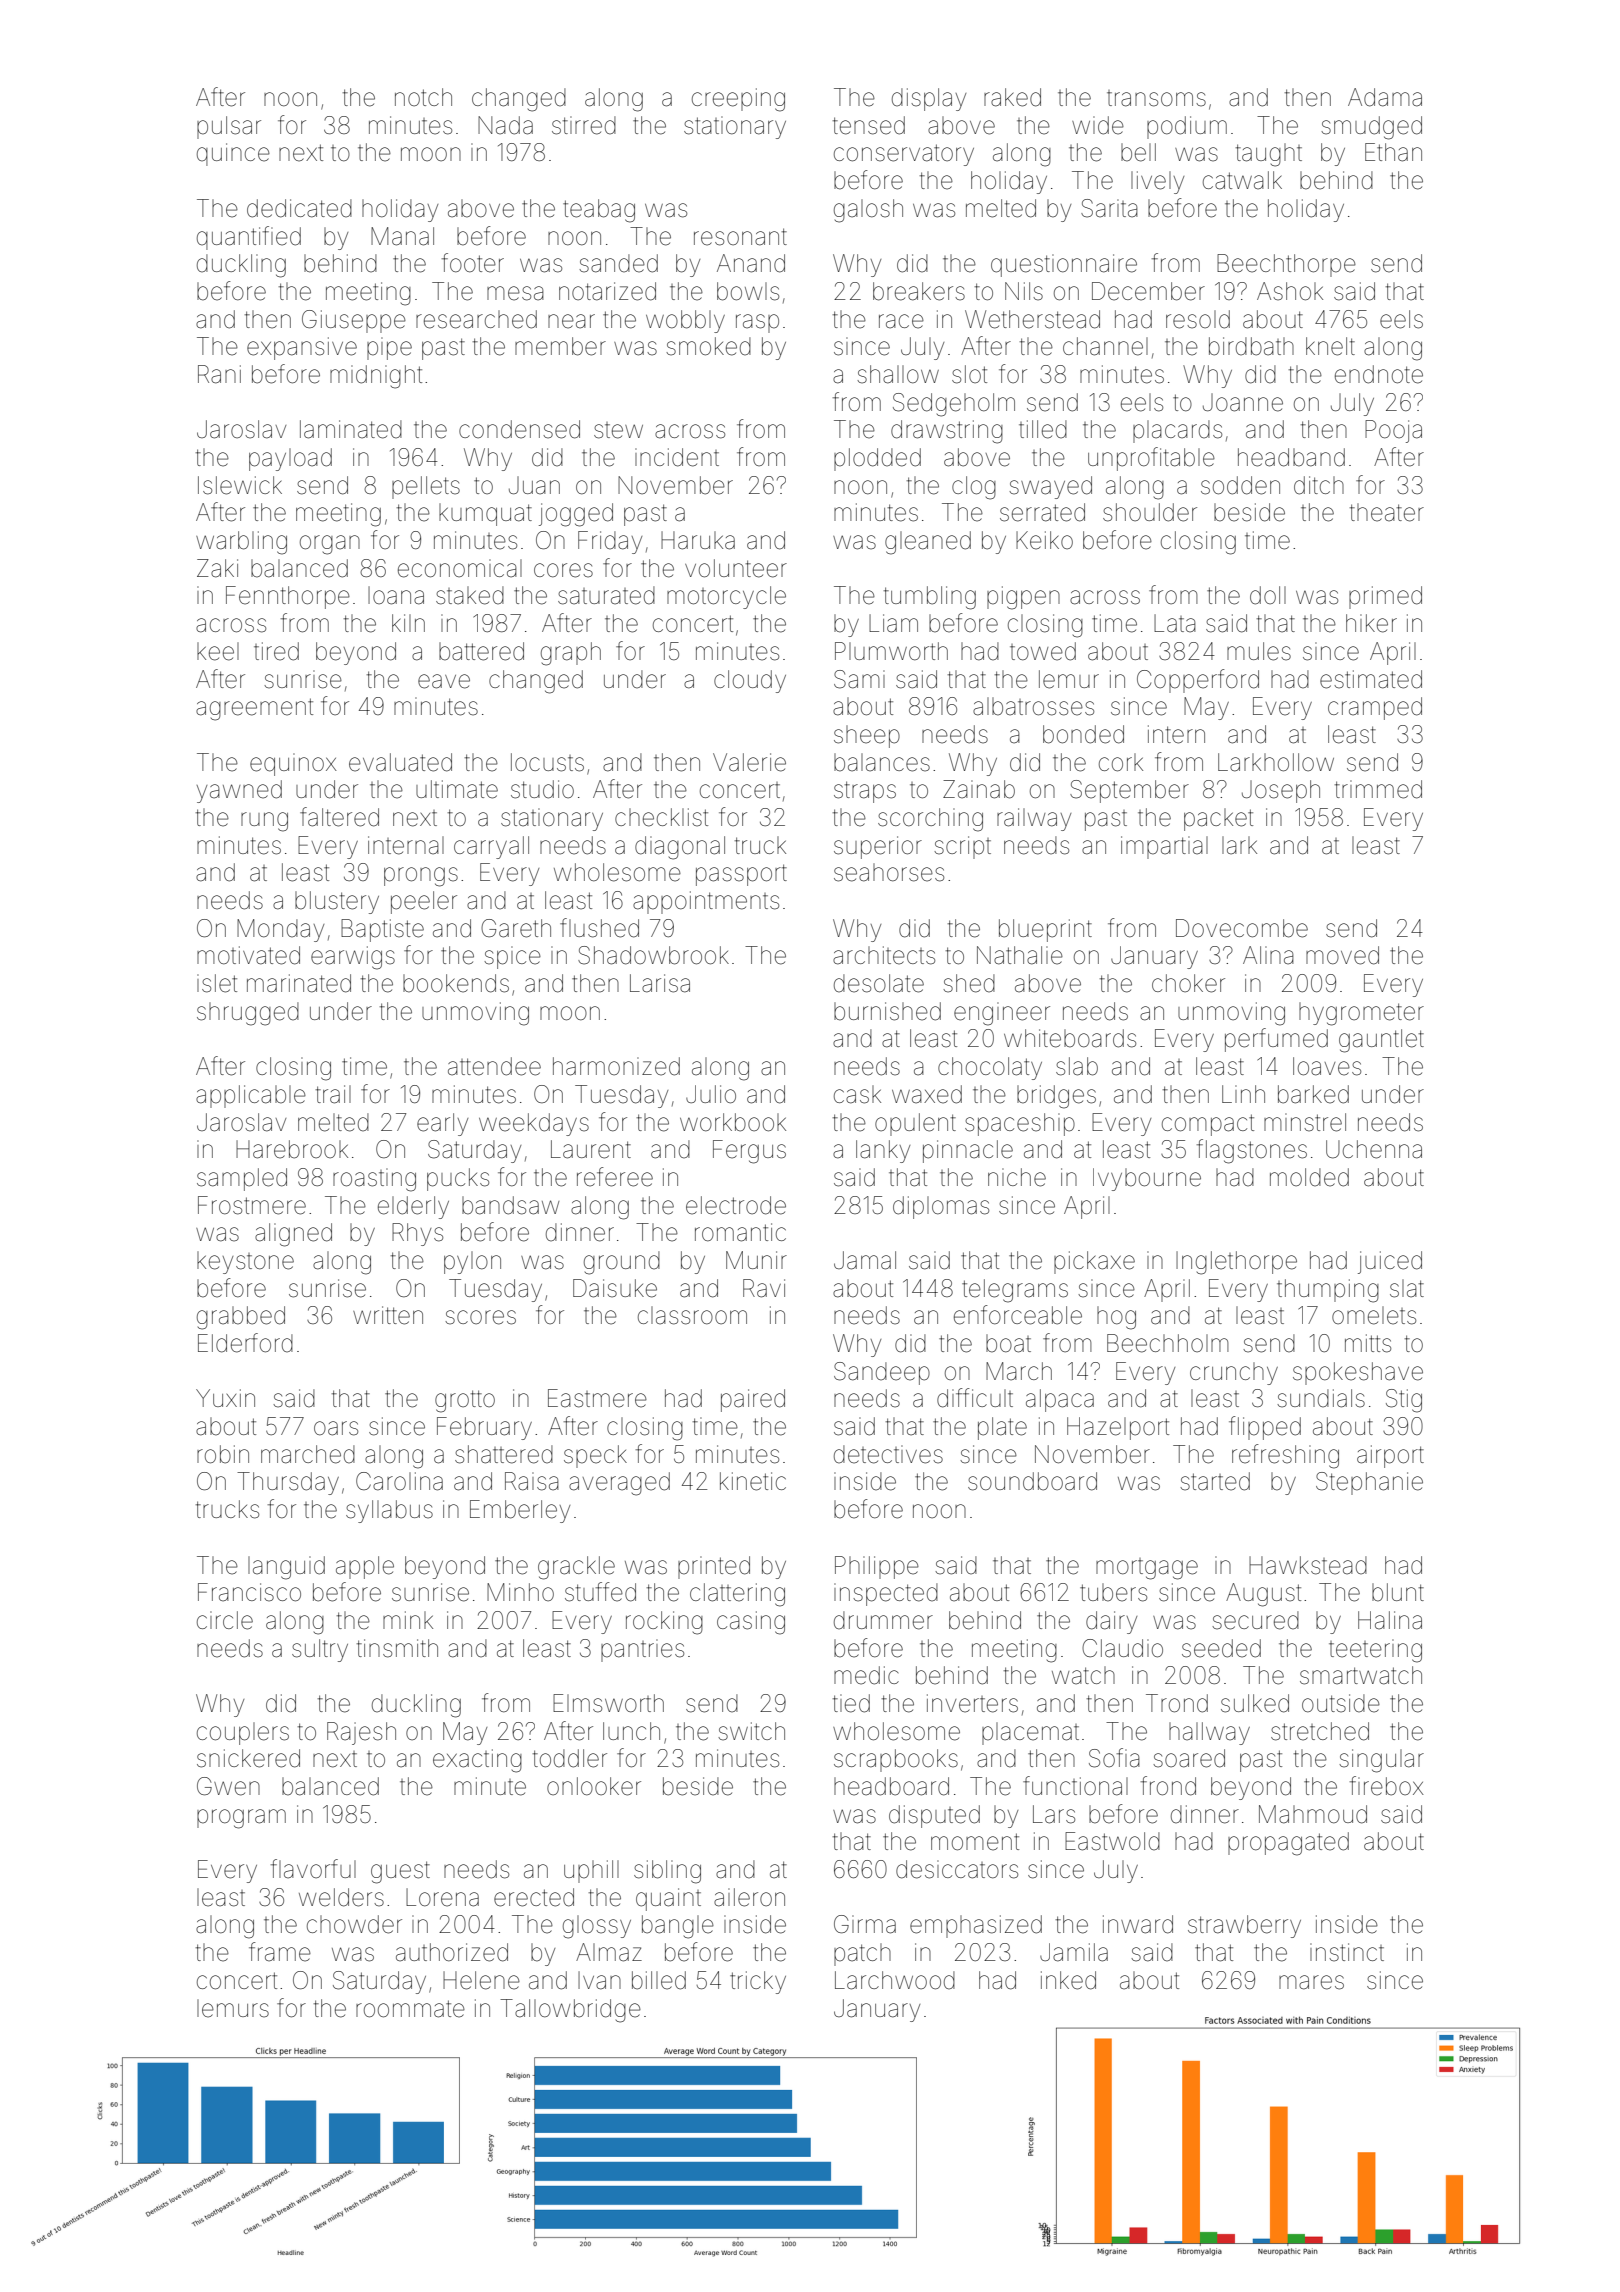 The height and width of the screenshot is (2292, 1620). What do you see at coordinates (738, 100) in the screenshot?
I see `creeping` at bounding box center [738, 100].
